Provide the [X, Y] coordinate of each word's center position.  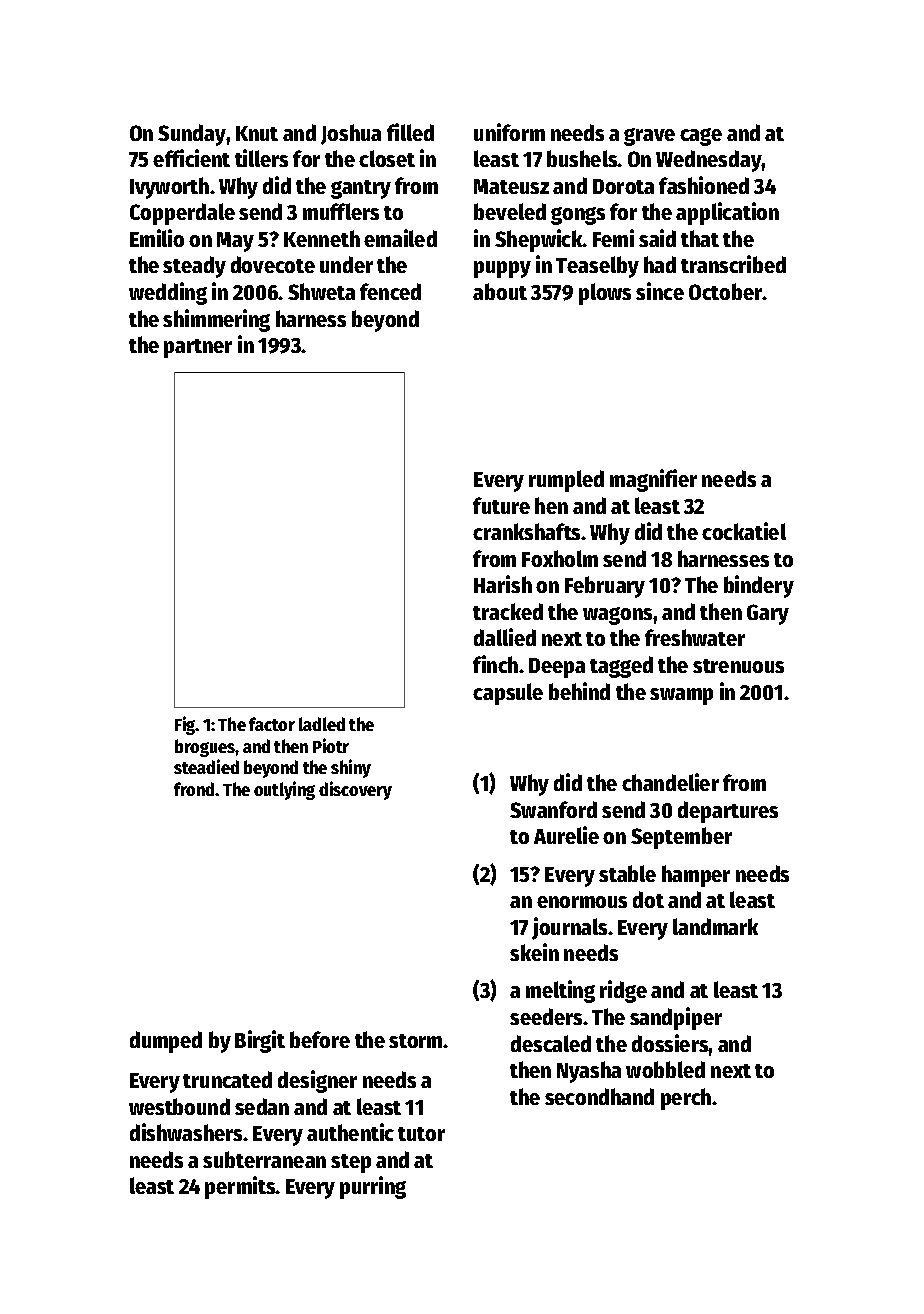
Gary [768, 614]
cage [701, 137]
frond [194, 789]
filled [410, 132]
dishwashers [187, 1132]
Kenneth [322, 238]
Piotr [331, 745]
